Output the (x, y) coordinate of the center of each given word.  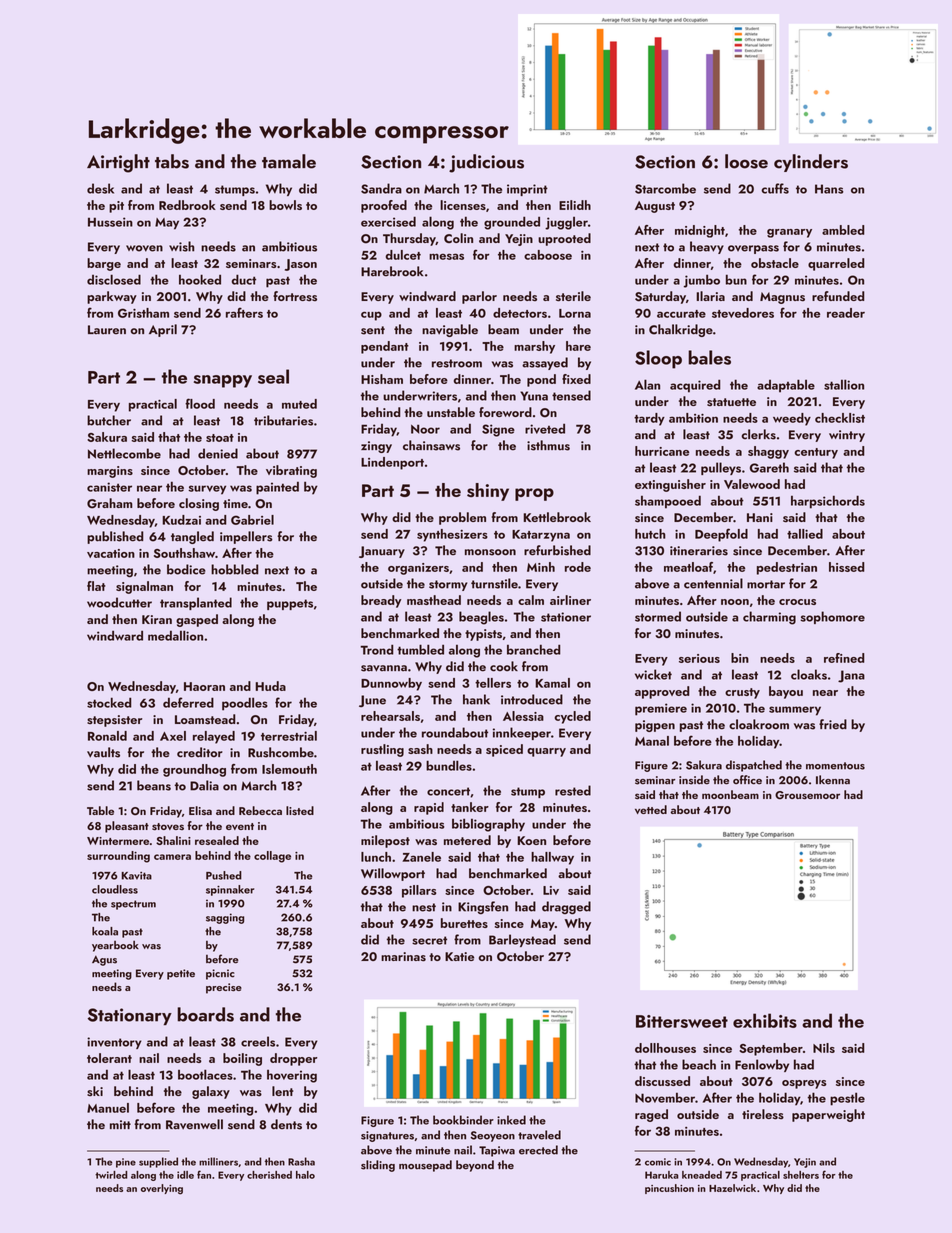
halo (305, 1175)
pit (116, 207)
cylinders (811, 163)
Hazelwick (732, 1188)
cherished (269, 1175)
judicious (486, 163)
